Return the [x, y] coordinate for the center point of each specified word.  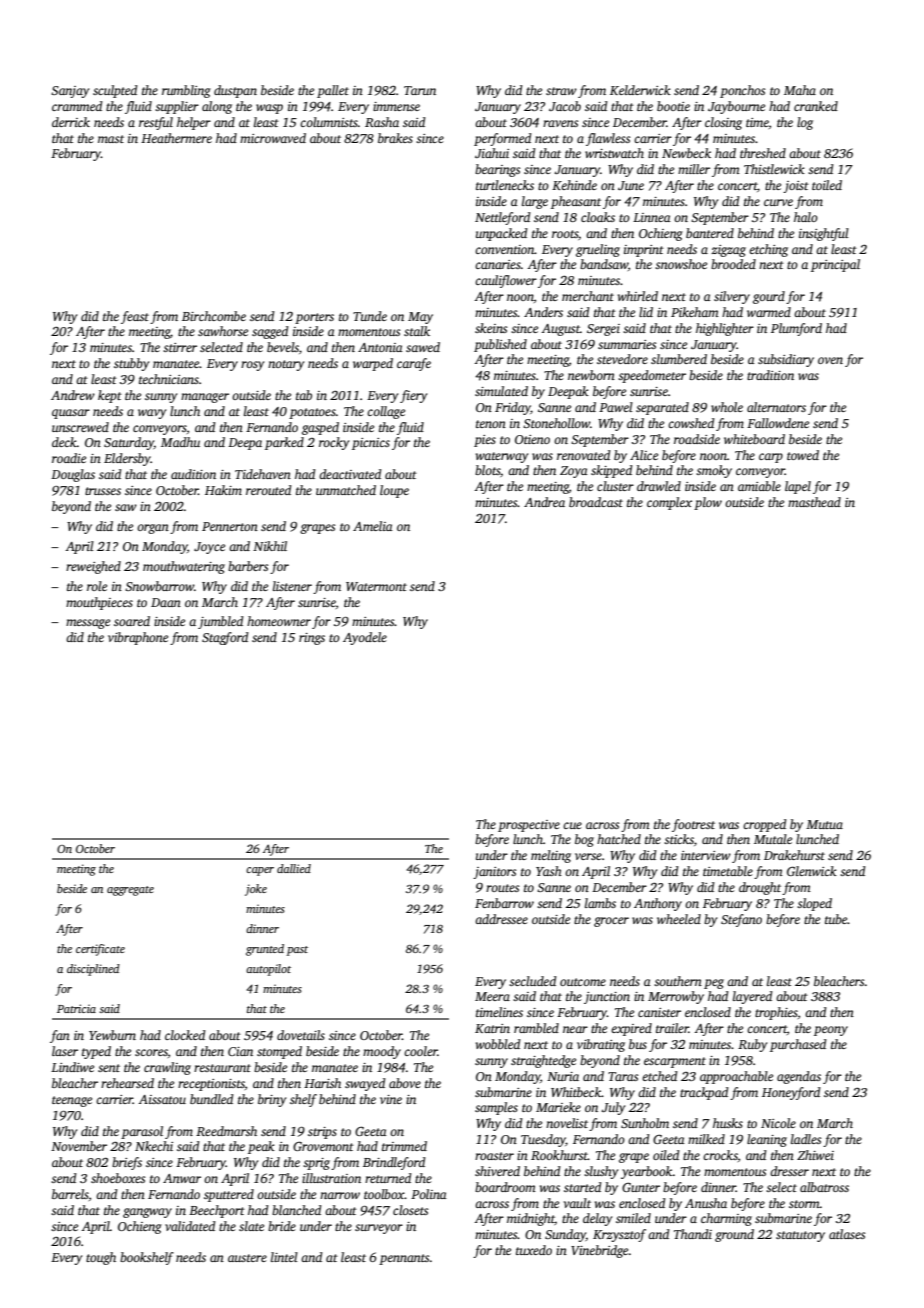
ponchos [742, 91]
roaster [494, 1156]
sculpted [115, 91]
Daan [166, 602]
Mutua [824, 824]
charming [726, 1219]
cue [572, 825]
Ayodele [365, 638]
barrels [70, 1194]
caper [260, 871]
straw [561, 91]
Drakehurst [794, 855]
